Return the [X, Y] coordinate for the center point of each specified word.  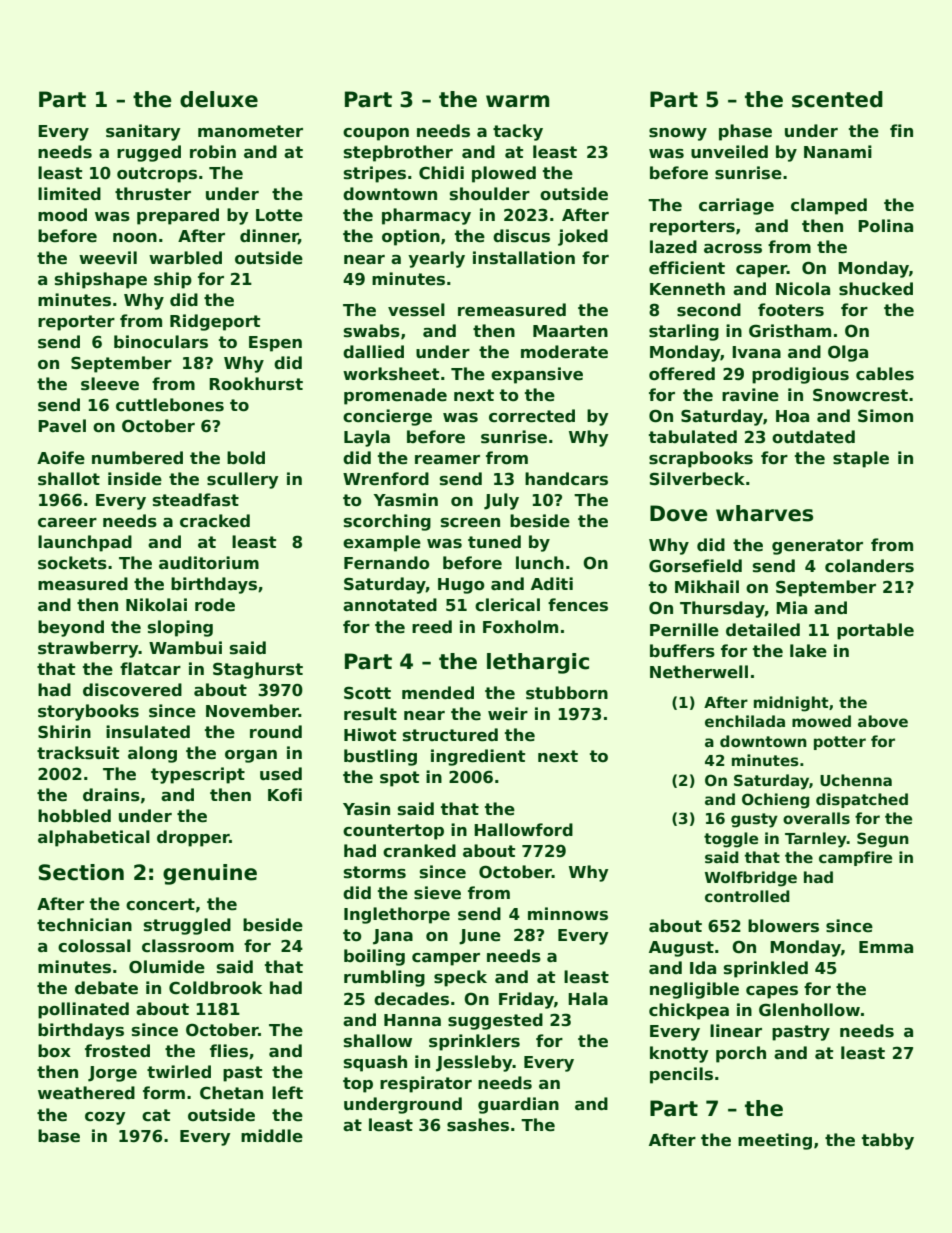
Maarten [570, 331]
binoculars [161, 342]
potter [840, 743]
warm [517, 101]
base [59, 1136]
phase [745, 132]
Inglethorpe [397, 915]
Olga [848, 353]
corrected [532, 416]
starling [684, 332]
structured [450, 735]
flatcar [150, 669]
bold [246, 458]
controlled [747, 896]
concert [160, 904]
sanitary [143, 132]
